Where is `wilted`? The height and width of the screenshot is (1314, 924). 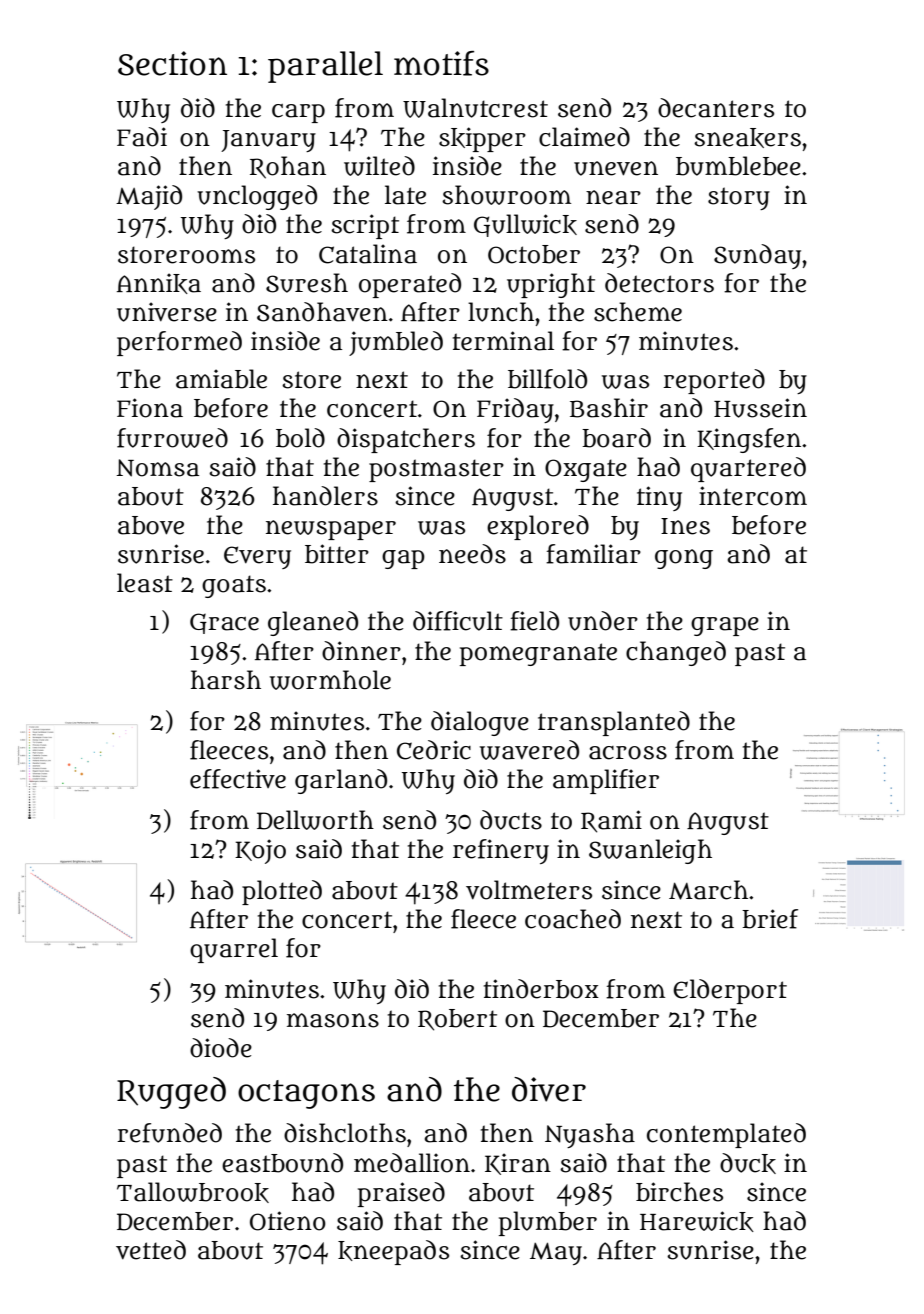
wilted is located at coordinates (379, 166).
